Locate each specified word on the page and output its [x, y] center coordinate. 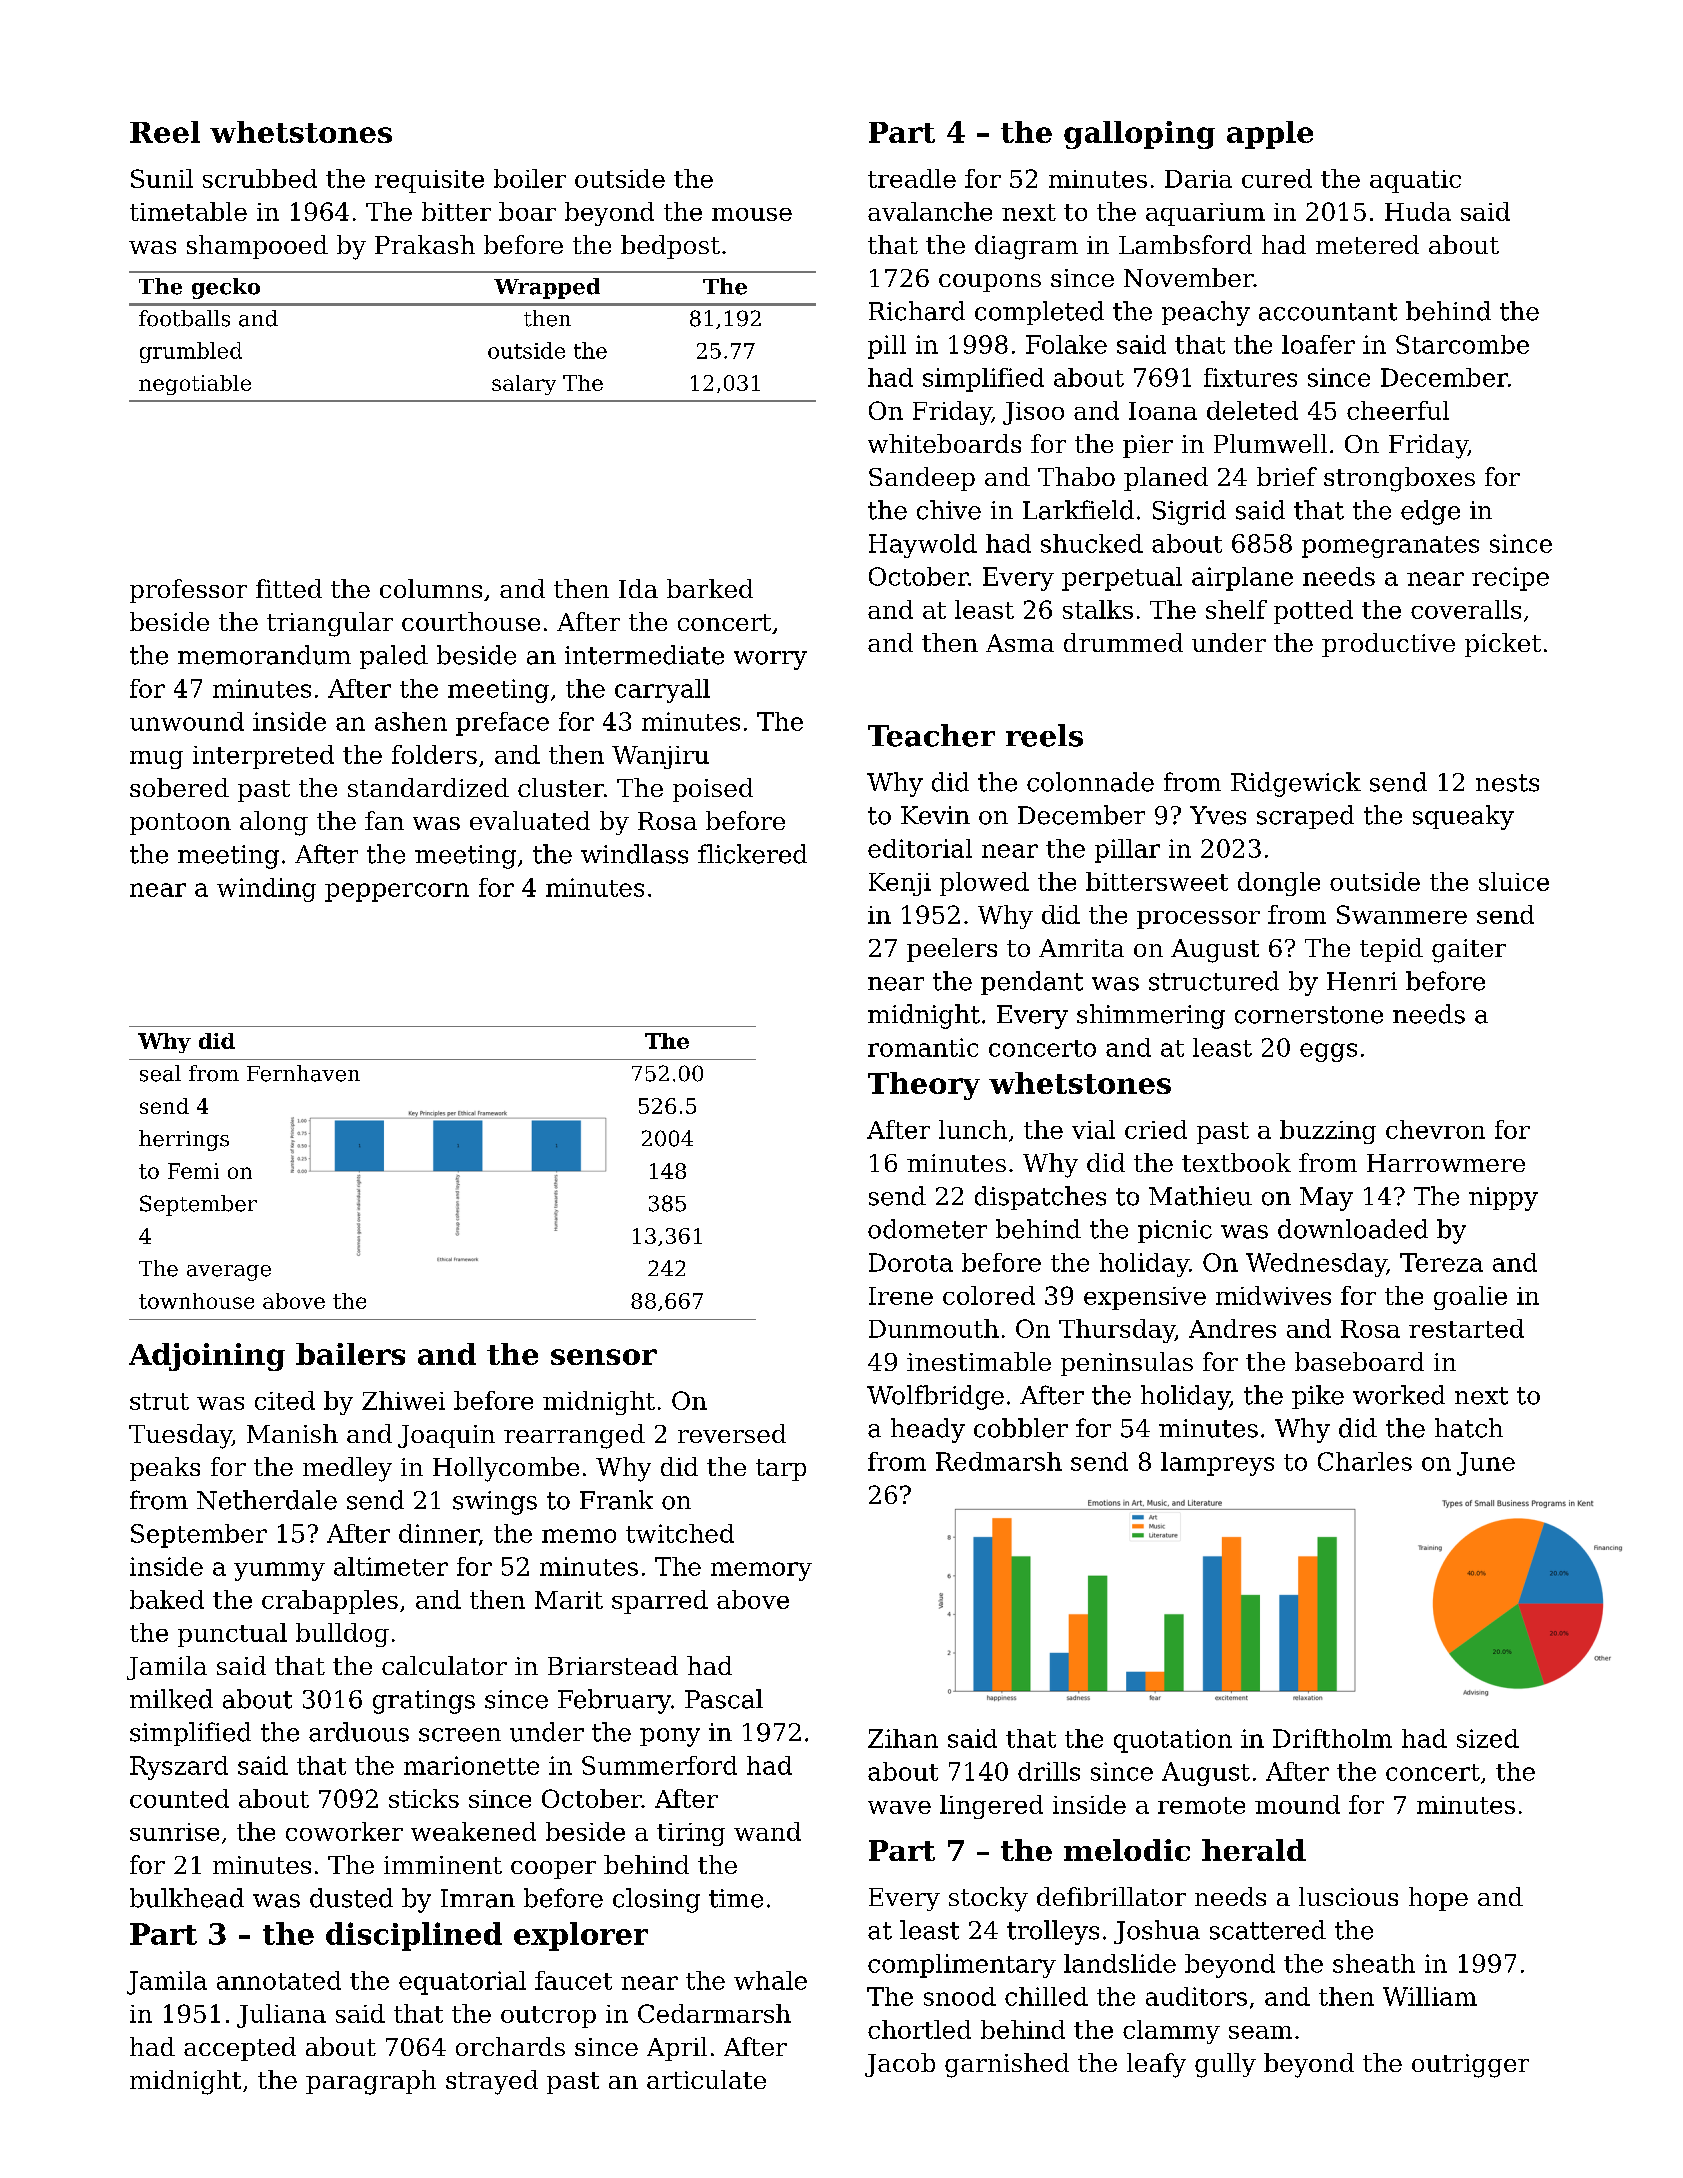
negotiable [195, 385]
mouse [752, 214]
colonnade [1090, 782]
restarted [1466, 1328]
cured [1277, 178]
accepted [240, 2049]
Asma [1020, 643]
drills [1049, 1771]
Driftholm [1332, 1738]
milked [171, 1699]
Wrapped [547, 288]
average [229, 1273]
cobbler [1021, 1428]
